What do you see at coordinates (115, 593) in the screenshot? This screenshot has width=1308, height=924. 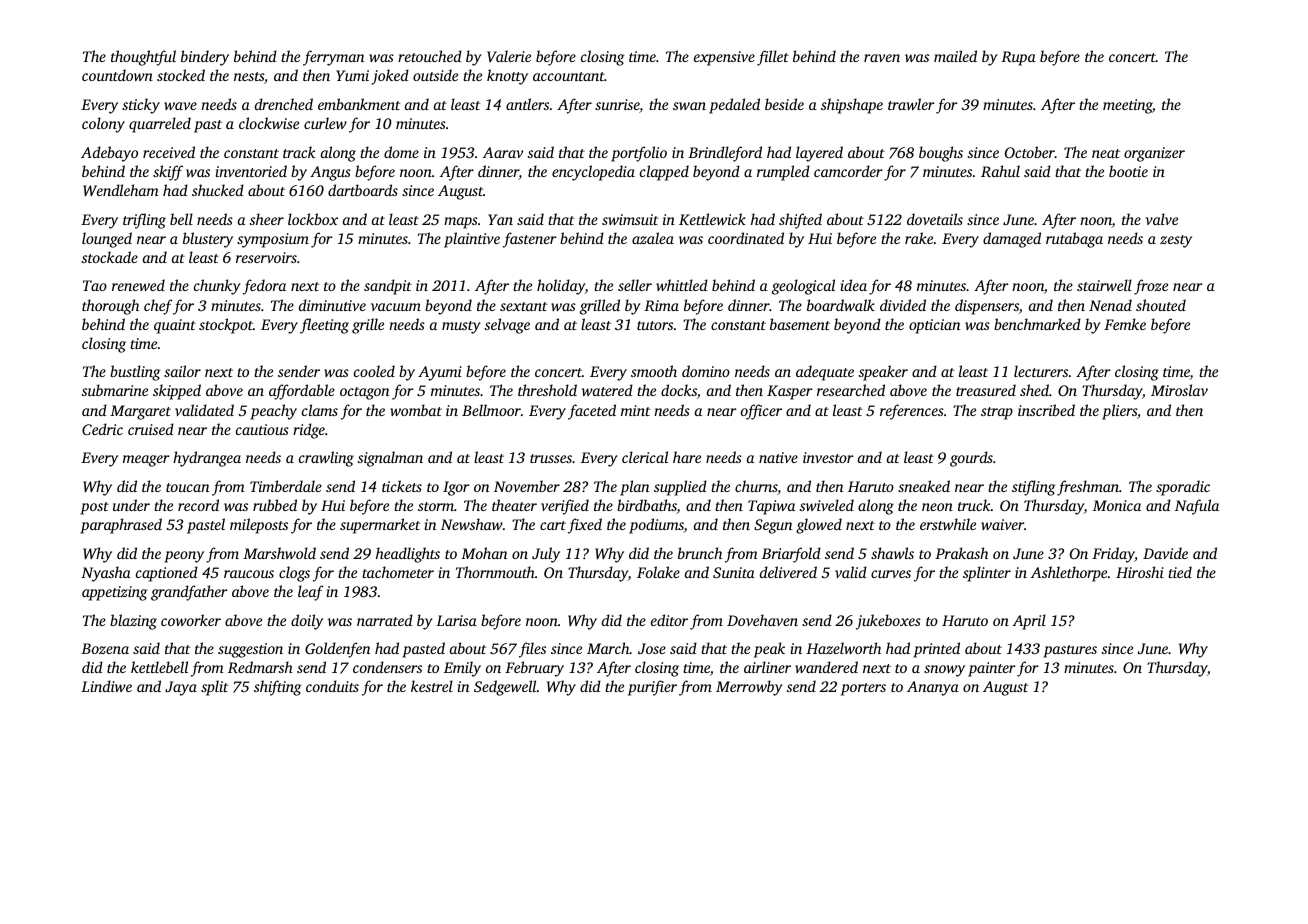 I see `appetizing` at bounding box center [115, 593].
